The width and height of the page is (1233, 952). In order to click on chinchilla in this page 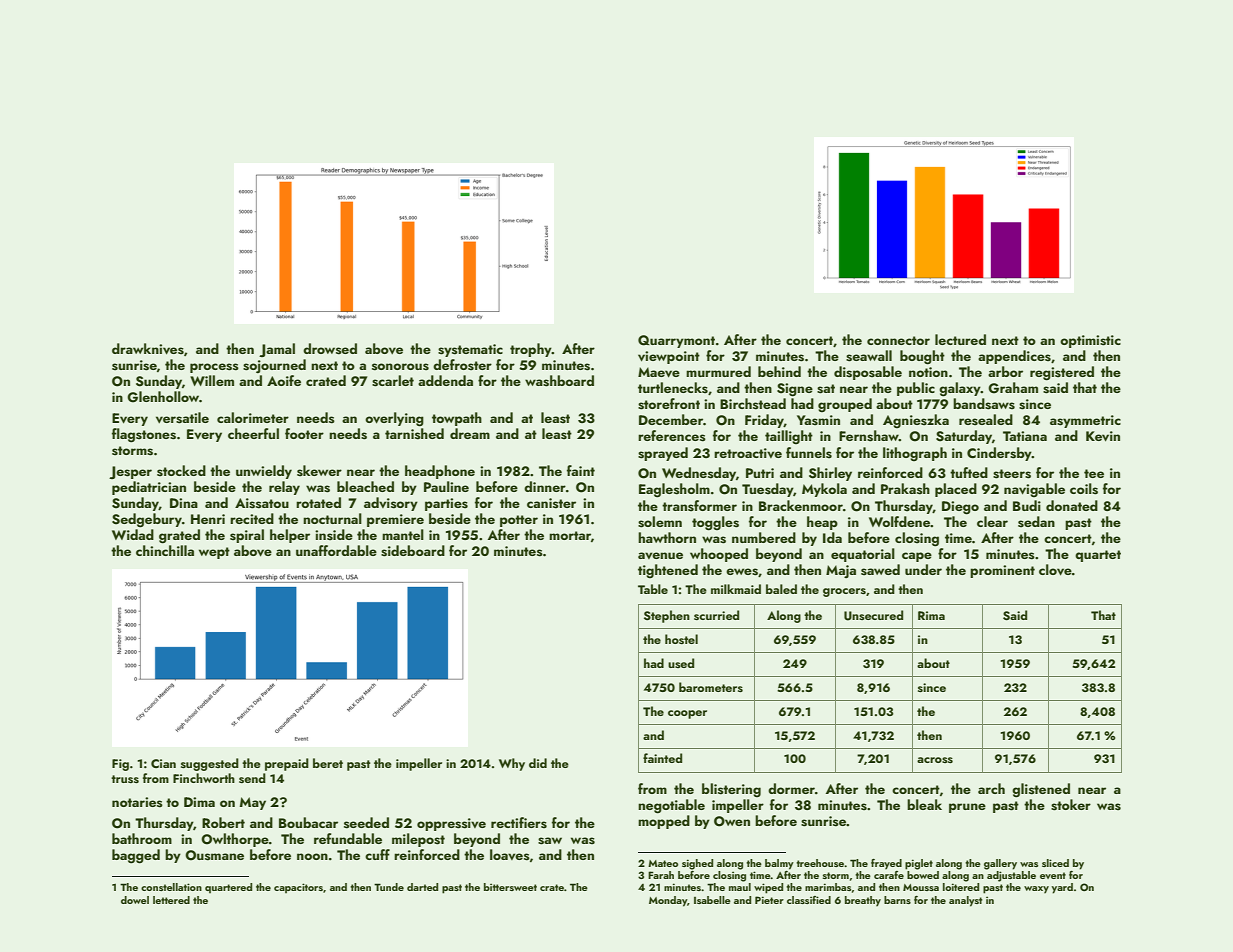, I will do `click(165, 550)`.
